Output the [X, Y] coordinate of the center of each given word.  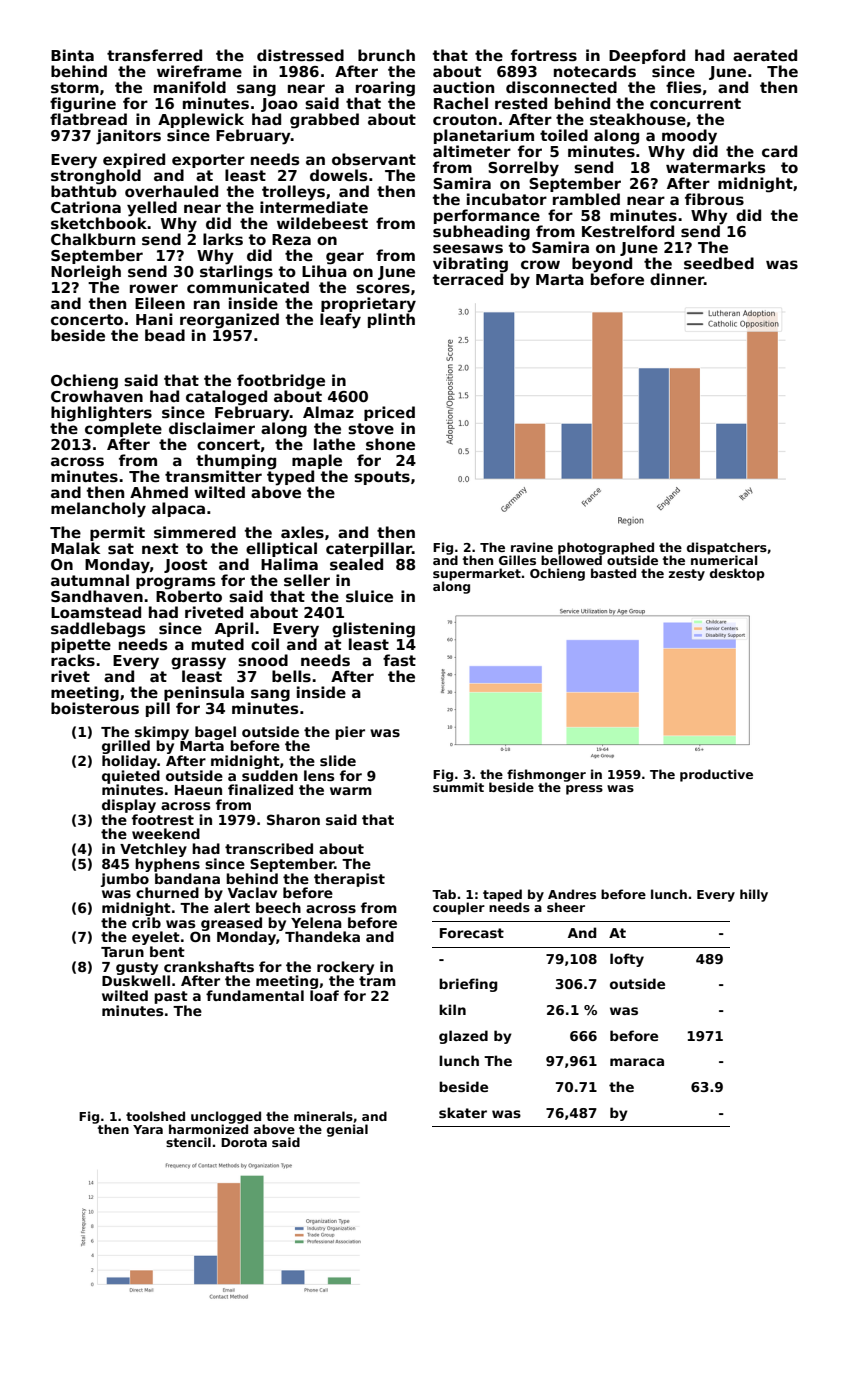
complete [123, 429]
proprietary [368, 305]
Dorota [244, 1142]
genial [347, 1130]
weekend [166, 833]
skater [463, 1112]
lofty [627, 960]
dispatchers [727, 548]
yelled [152, 209]
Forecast [472, 933]
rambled [586, 199]
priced [389, 413]
